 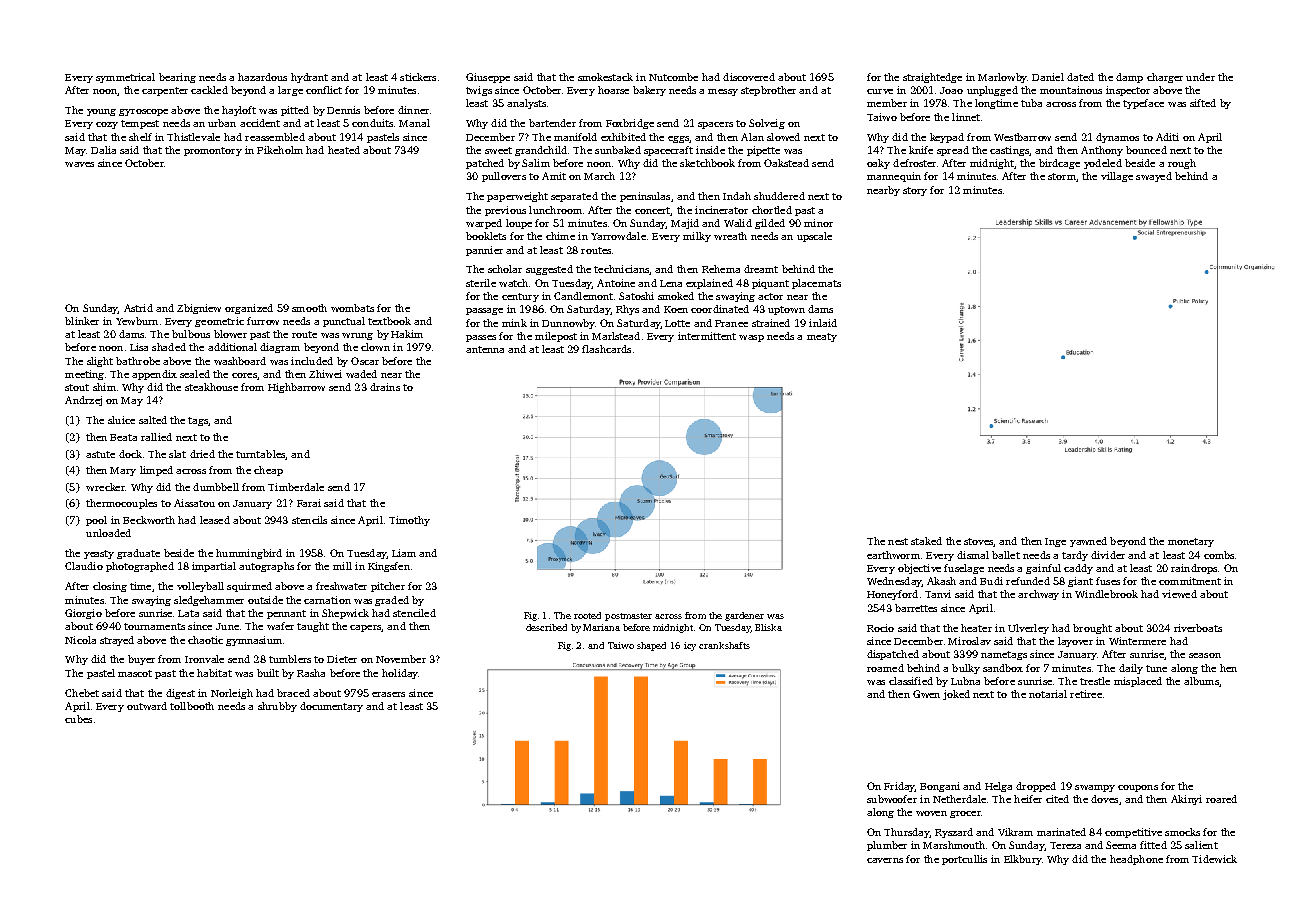 I want to click on astute, so click(x=100, y=454).
